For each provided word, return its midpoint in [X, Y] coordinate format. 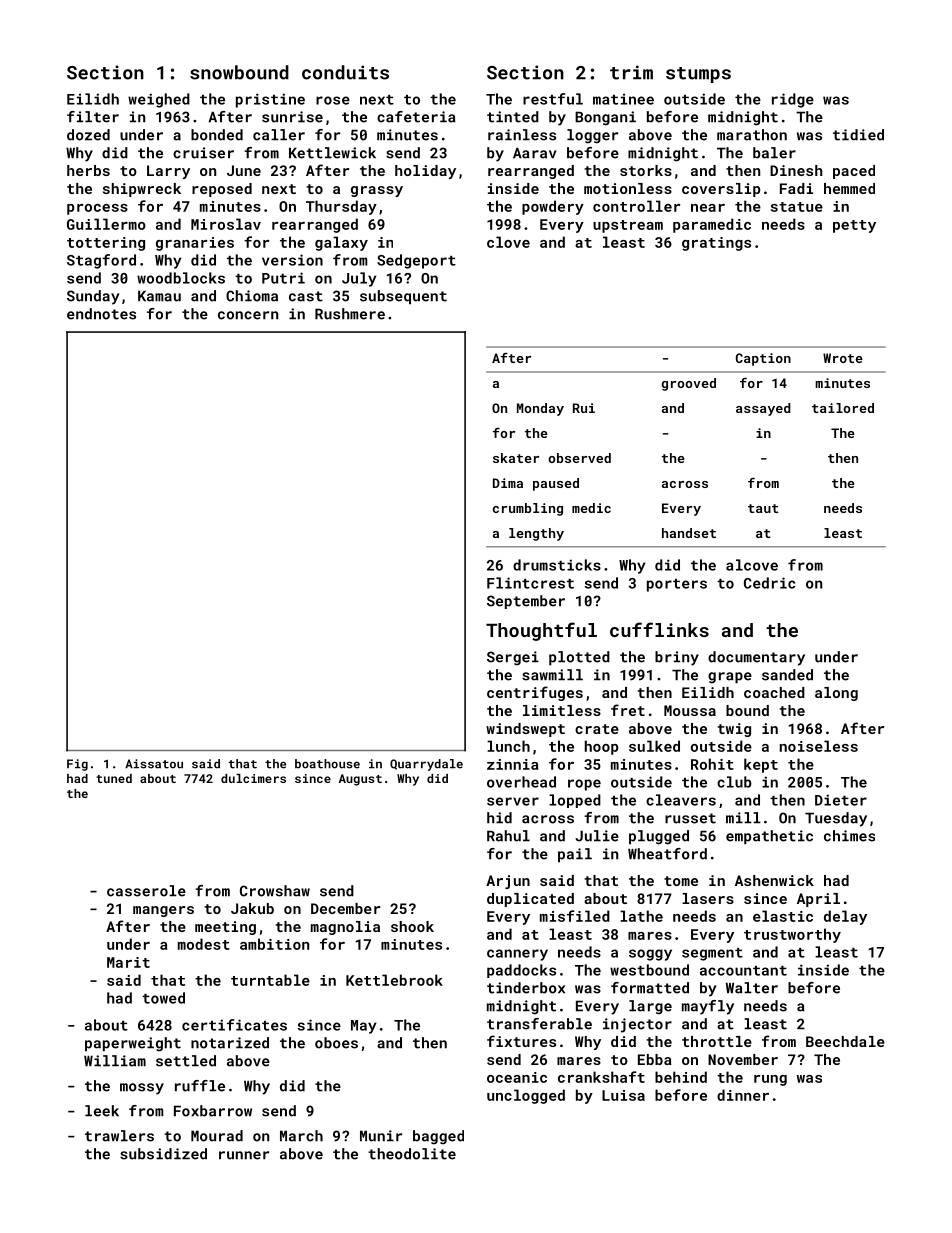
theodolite [412, 1154]
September [526, 602]
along [836, 694]
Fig [77, 765]
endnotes [101, 314]
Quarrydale [426, 765]
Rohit [712, 764]
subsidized [163, 1154]
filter [93, 117]
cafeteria [416, 117]
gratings [716, 244]
